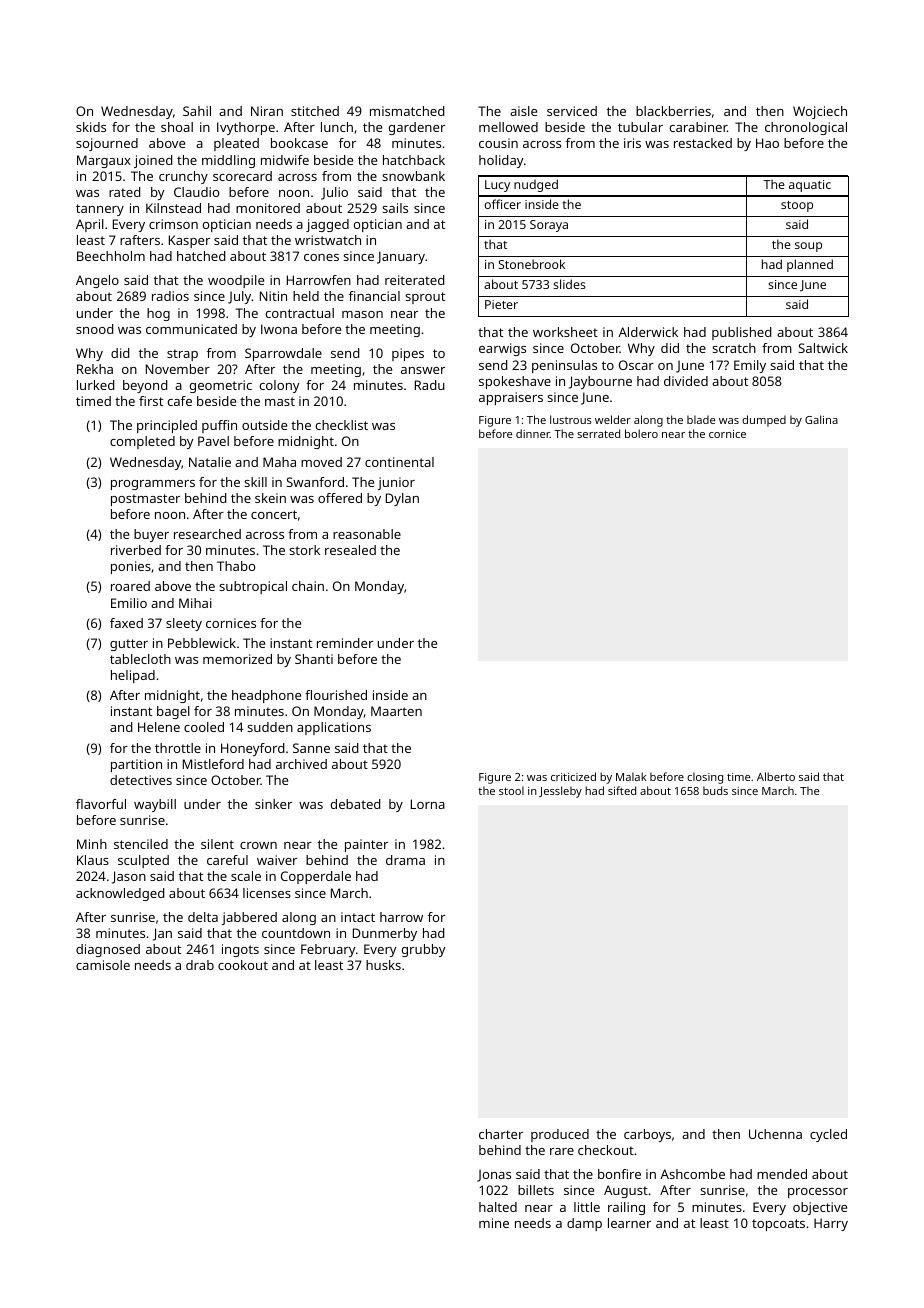  What do you see at coordinates (778, 1225) in the page?
I see `topcoats` at bounding box center [778, 1225].
